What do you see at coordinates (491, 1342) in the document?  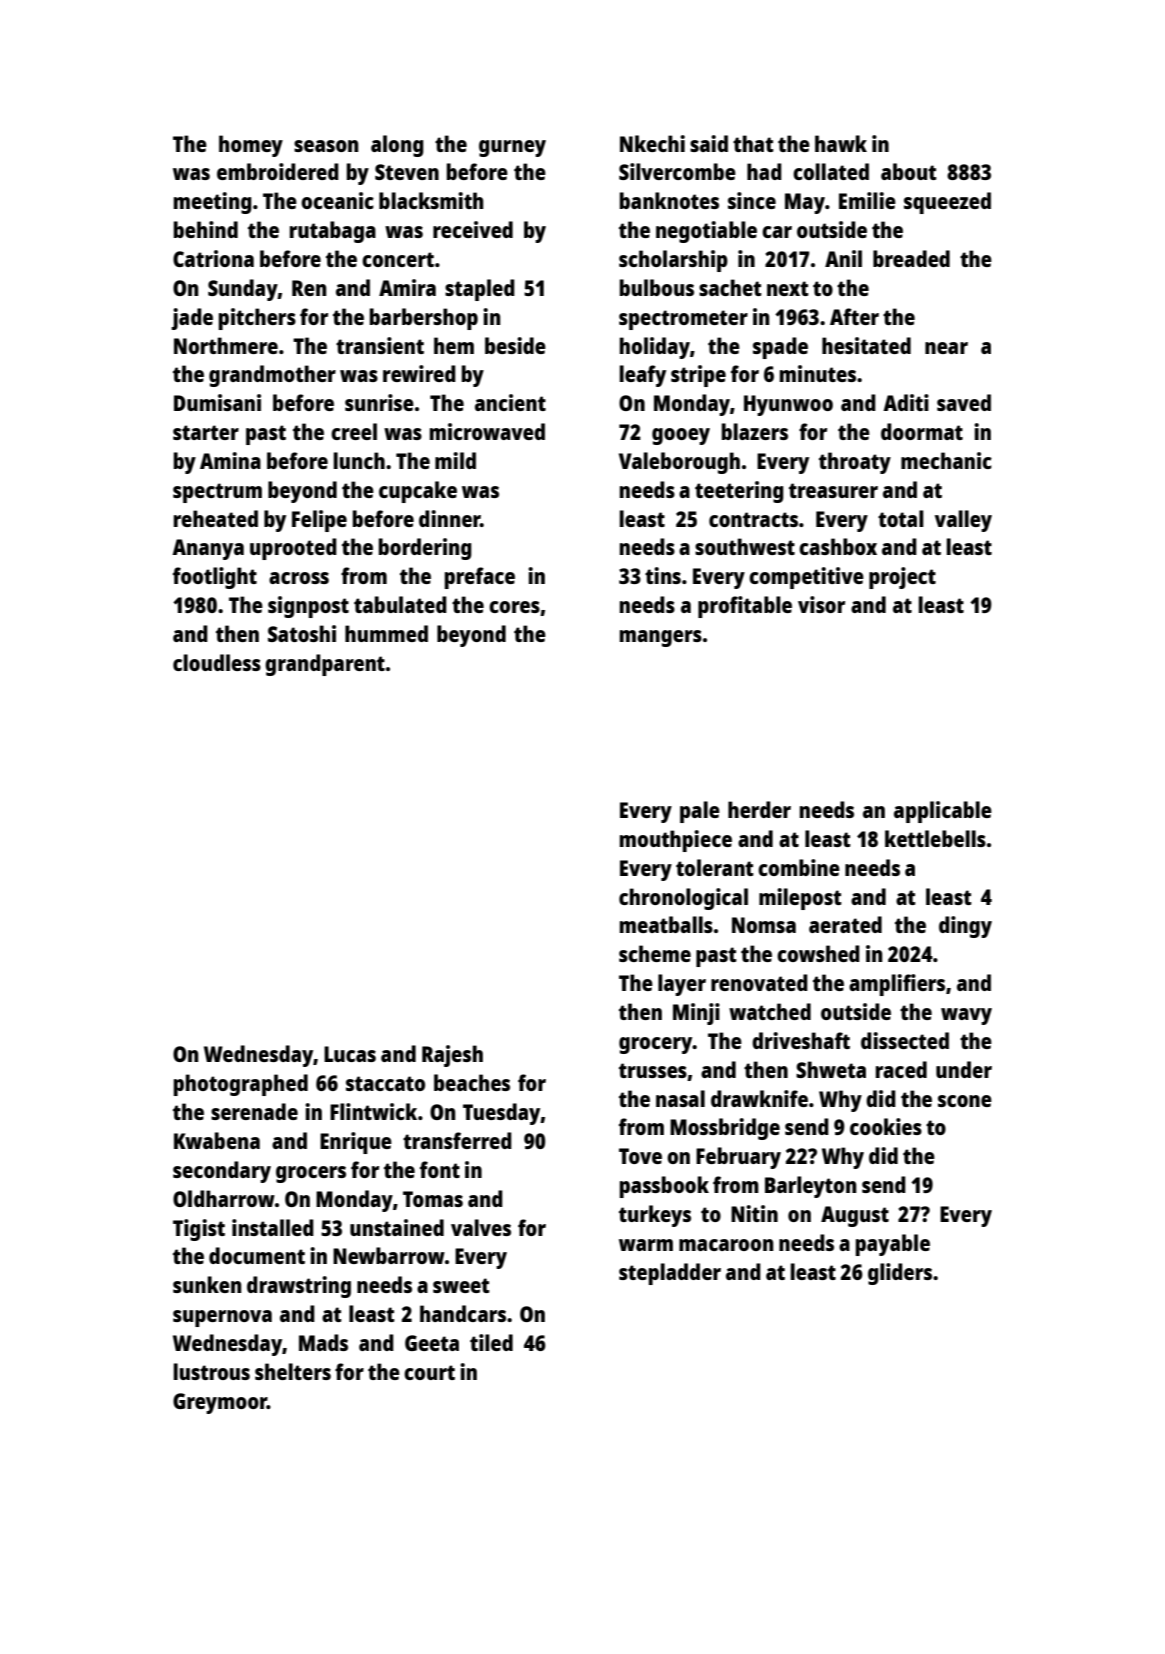 I see `tiled` at bounding box center [491, 1342].
